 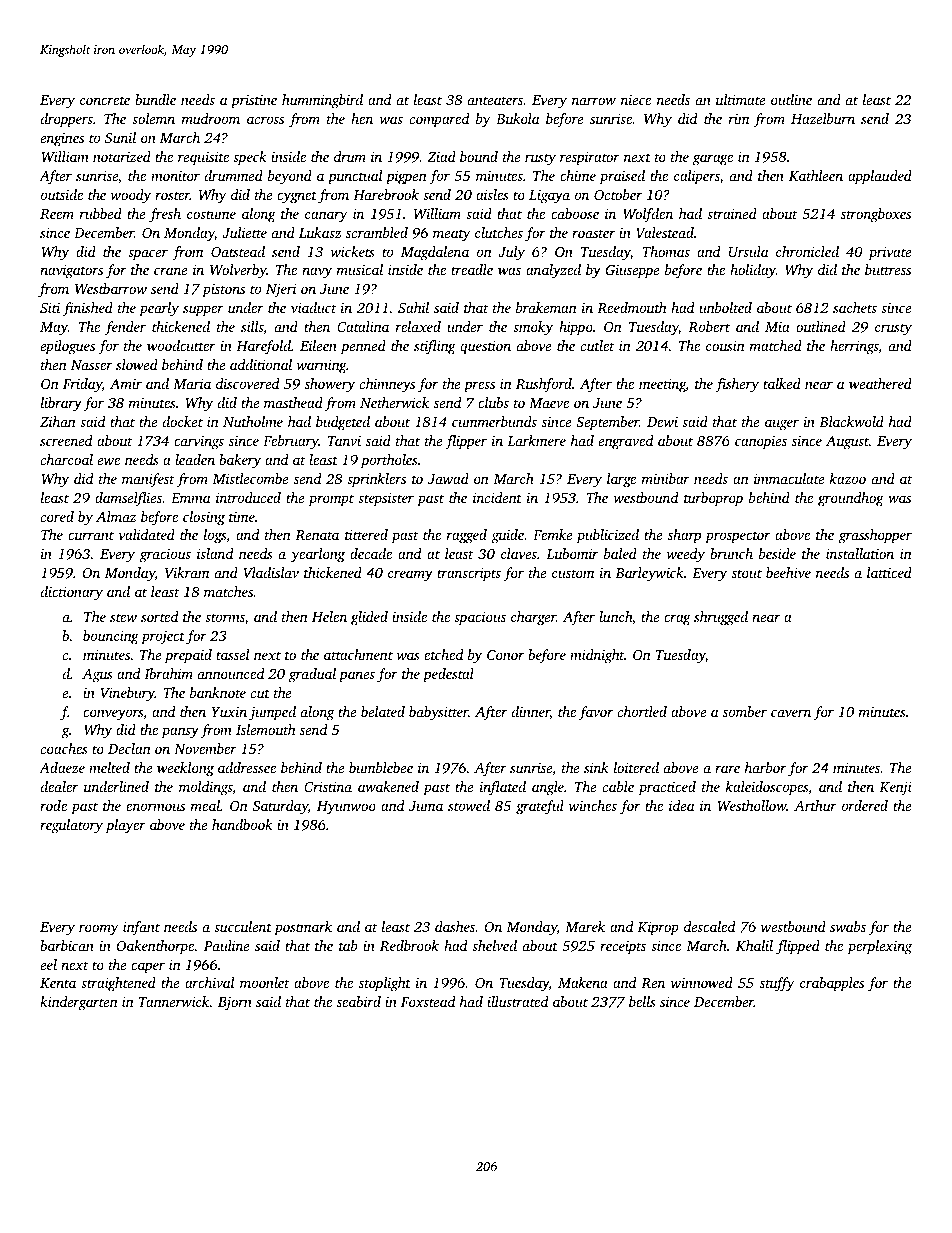 I want to click on idea, so click(x=681, y=805).
